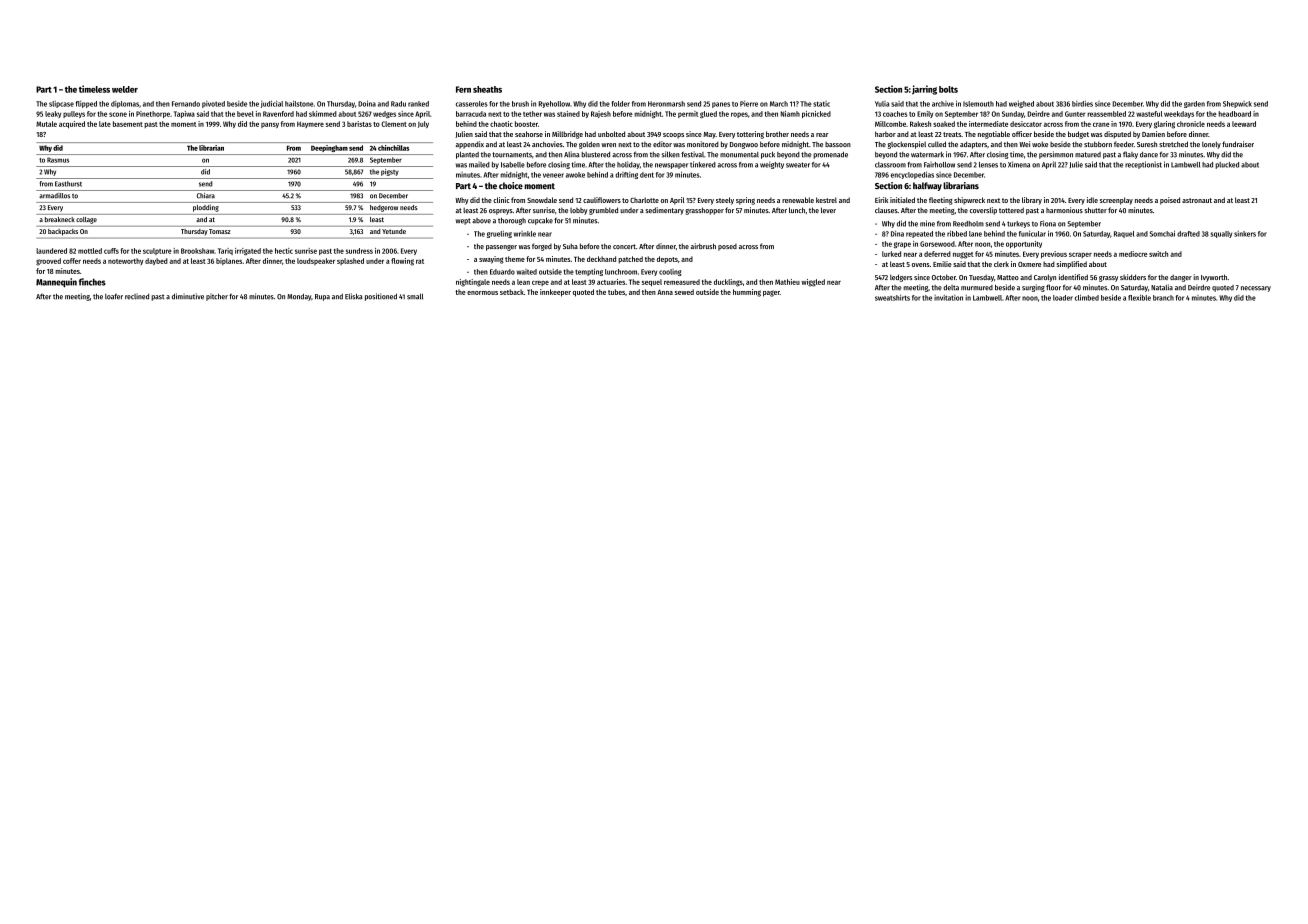 This document has width=1308, height=924. Describe the element at coordinates (46, 124) in the document. I see `Mutale` at that location.
